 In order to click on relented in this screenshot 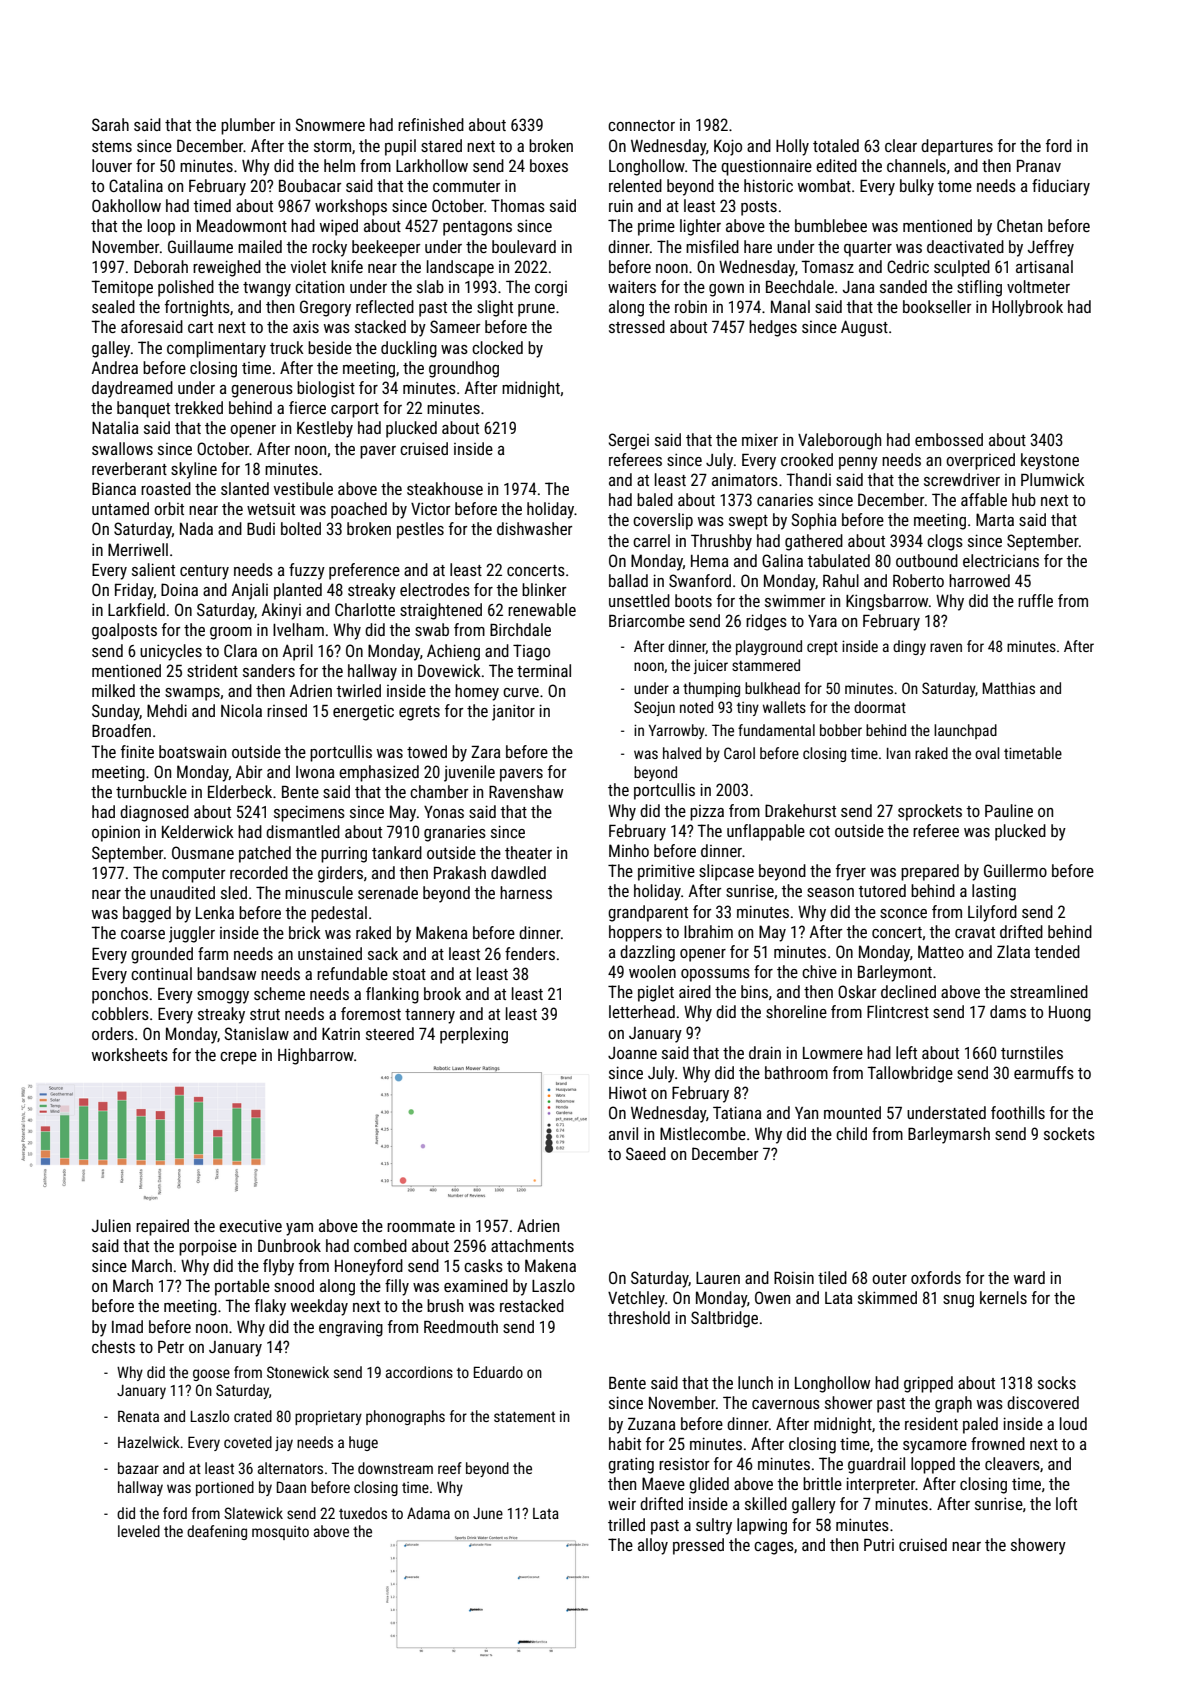, I will do `click(635, 185)`.
